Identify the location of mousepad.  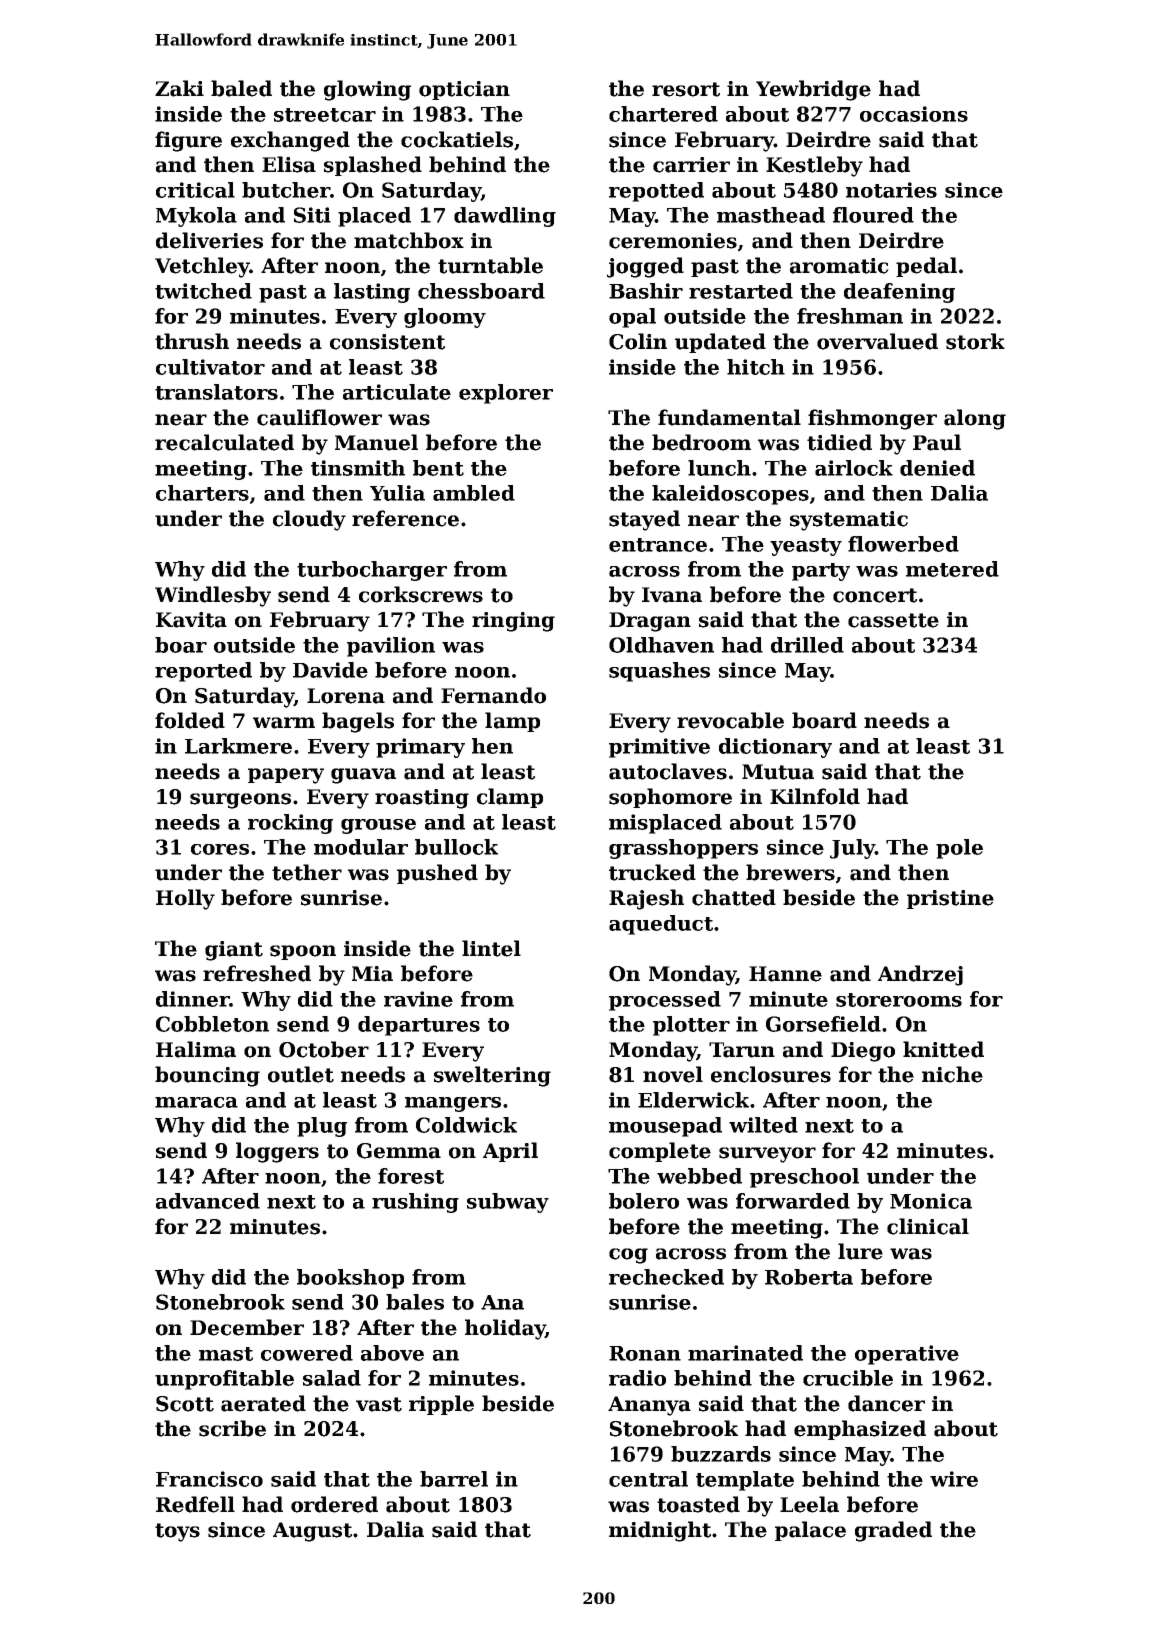
(665, 1127).
